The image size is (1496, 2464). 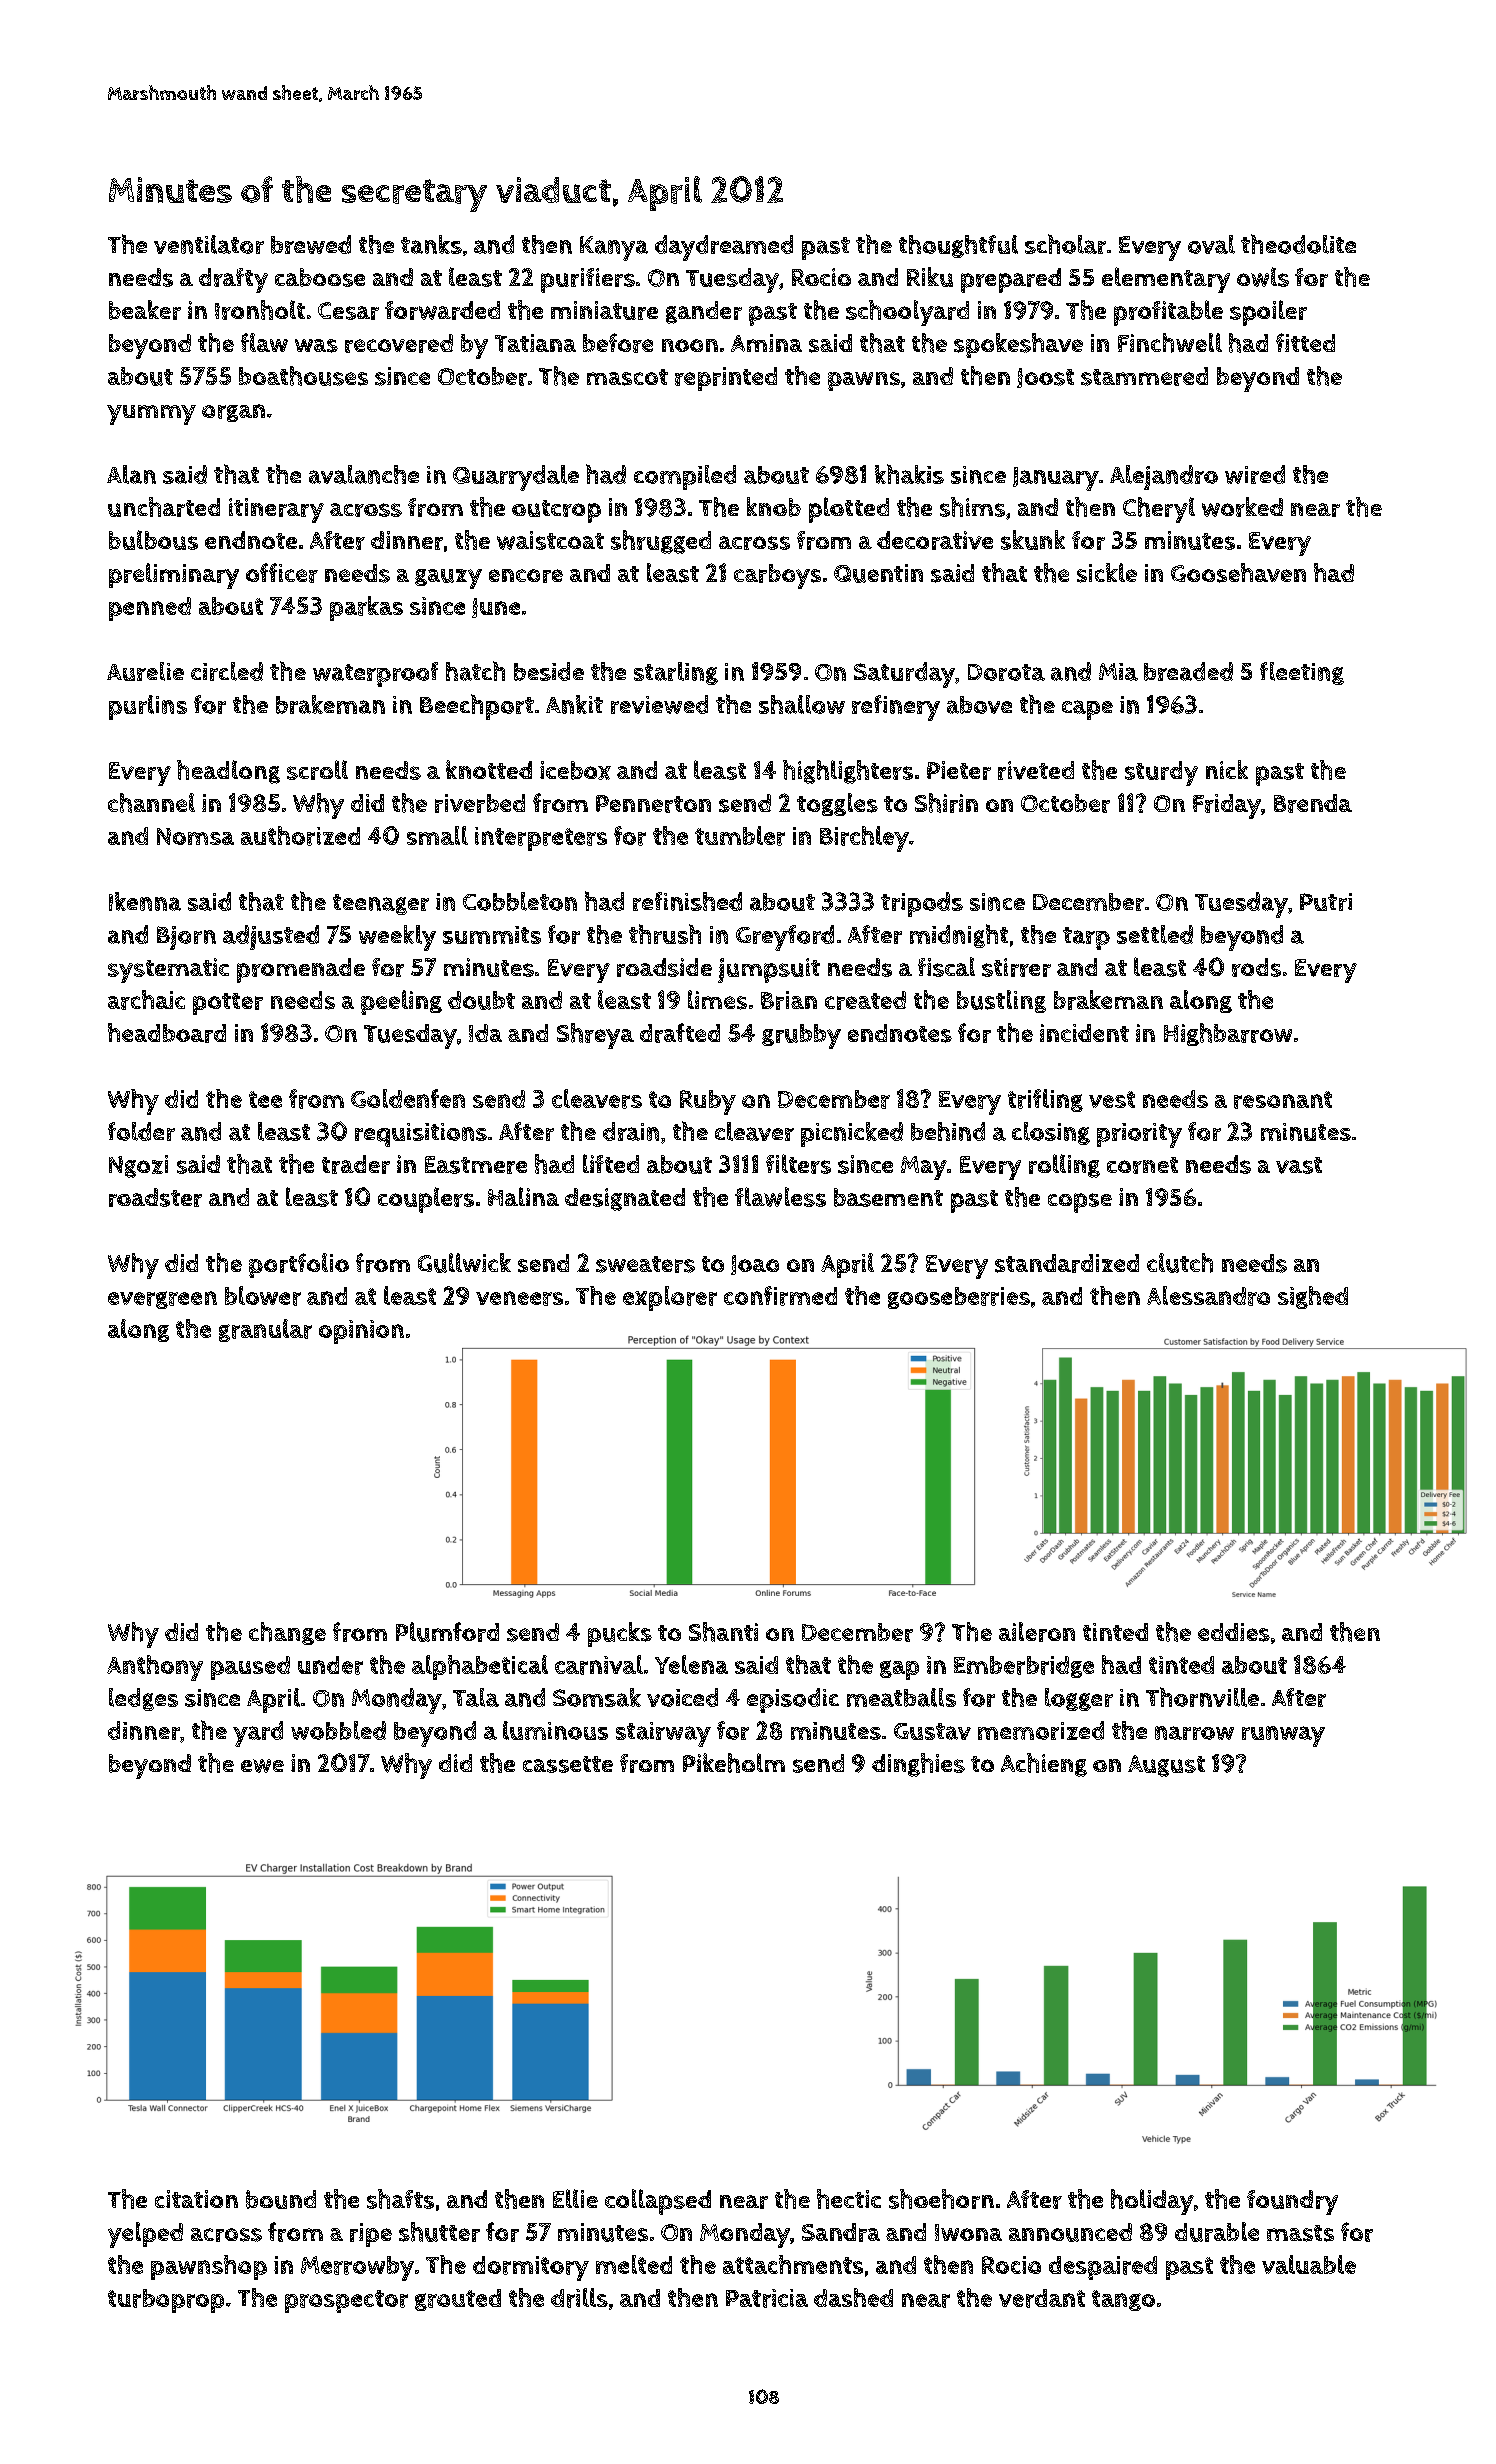 I want to click on Birchley, so click(x=864, y=839).
